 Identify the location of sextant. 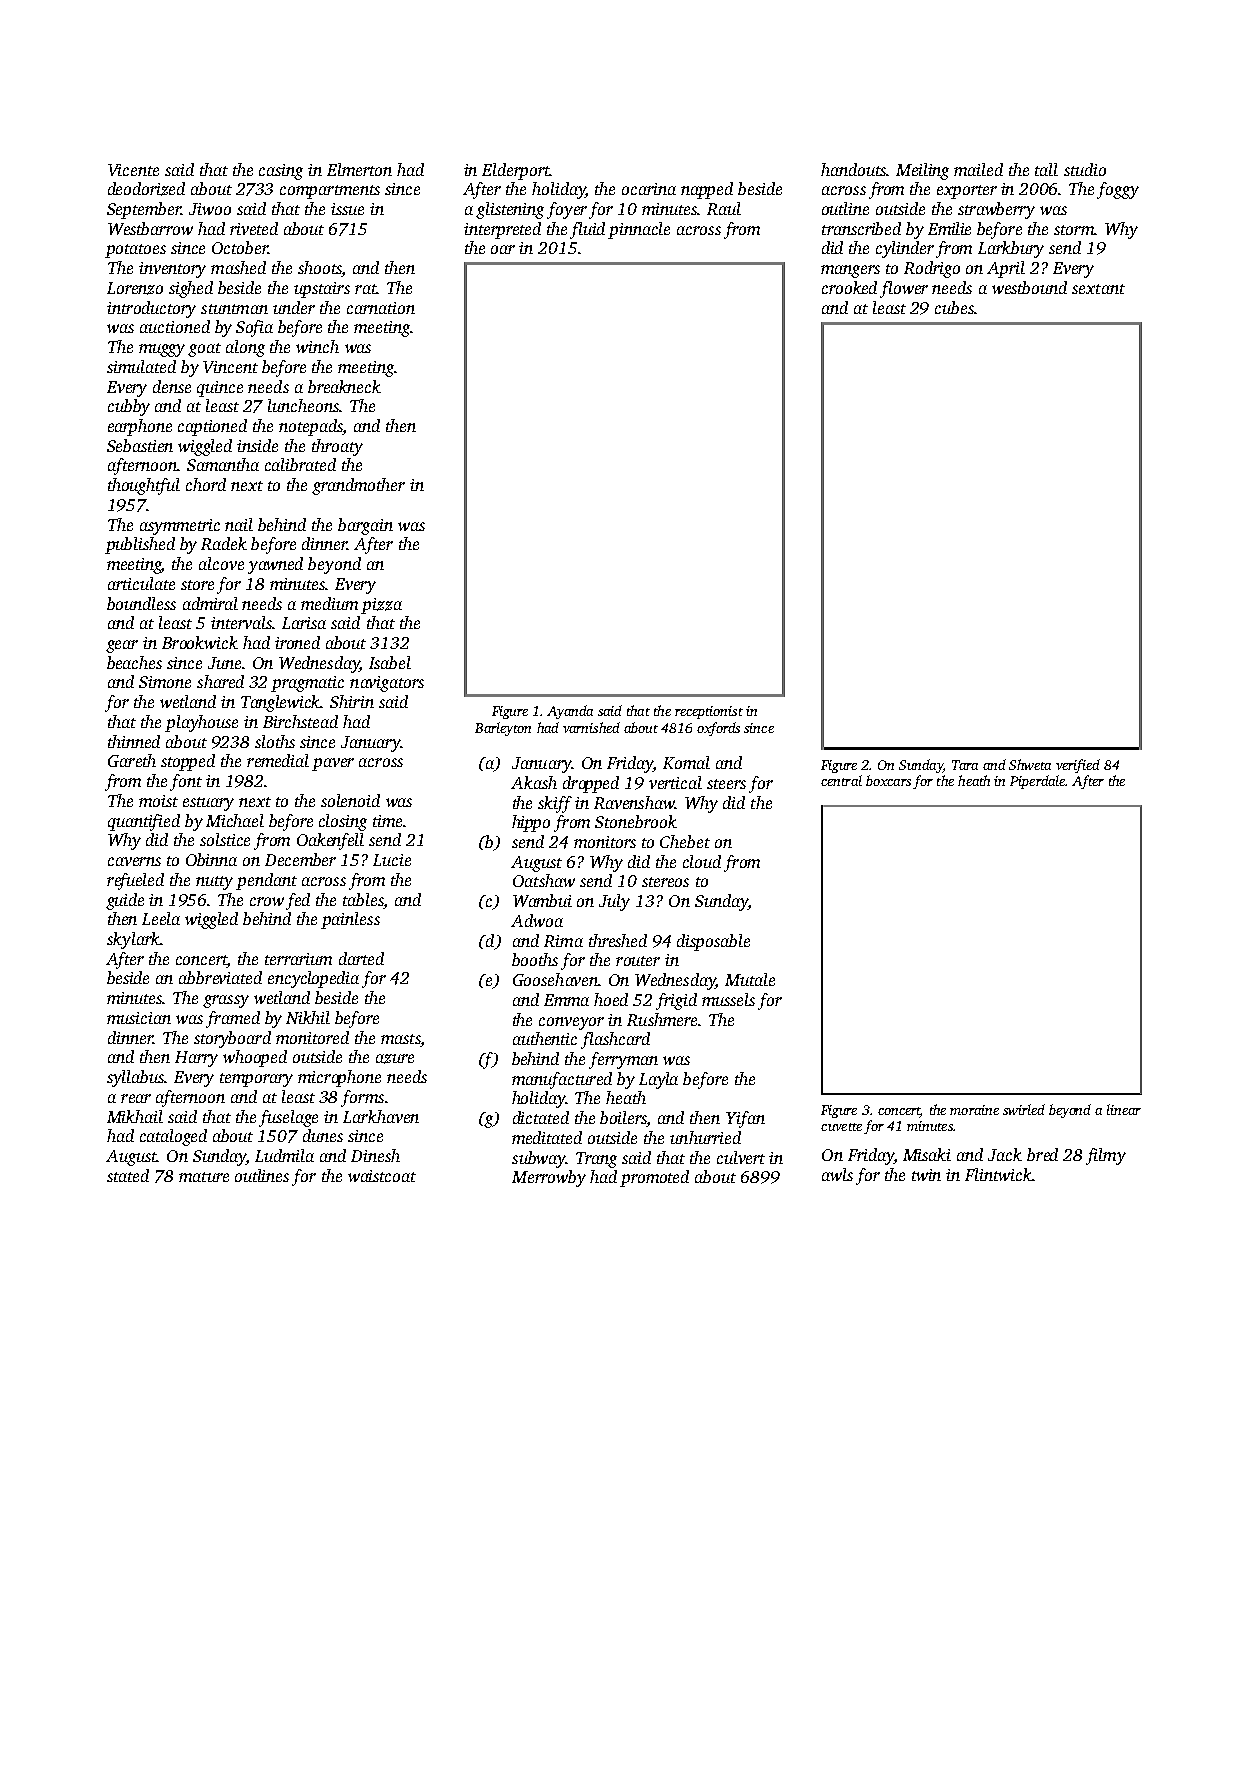
(1098, 289).
